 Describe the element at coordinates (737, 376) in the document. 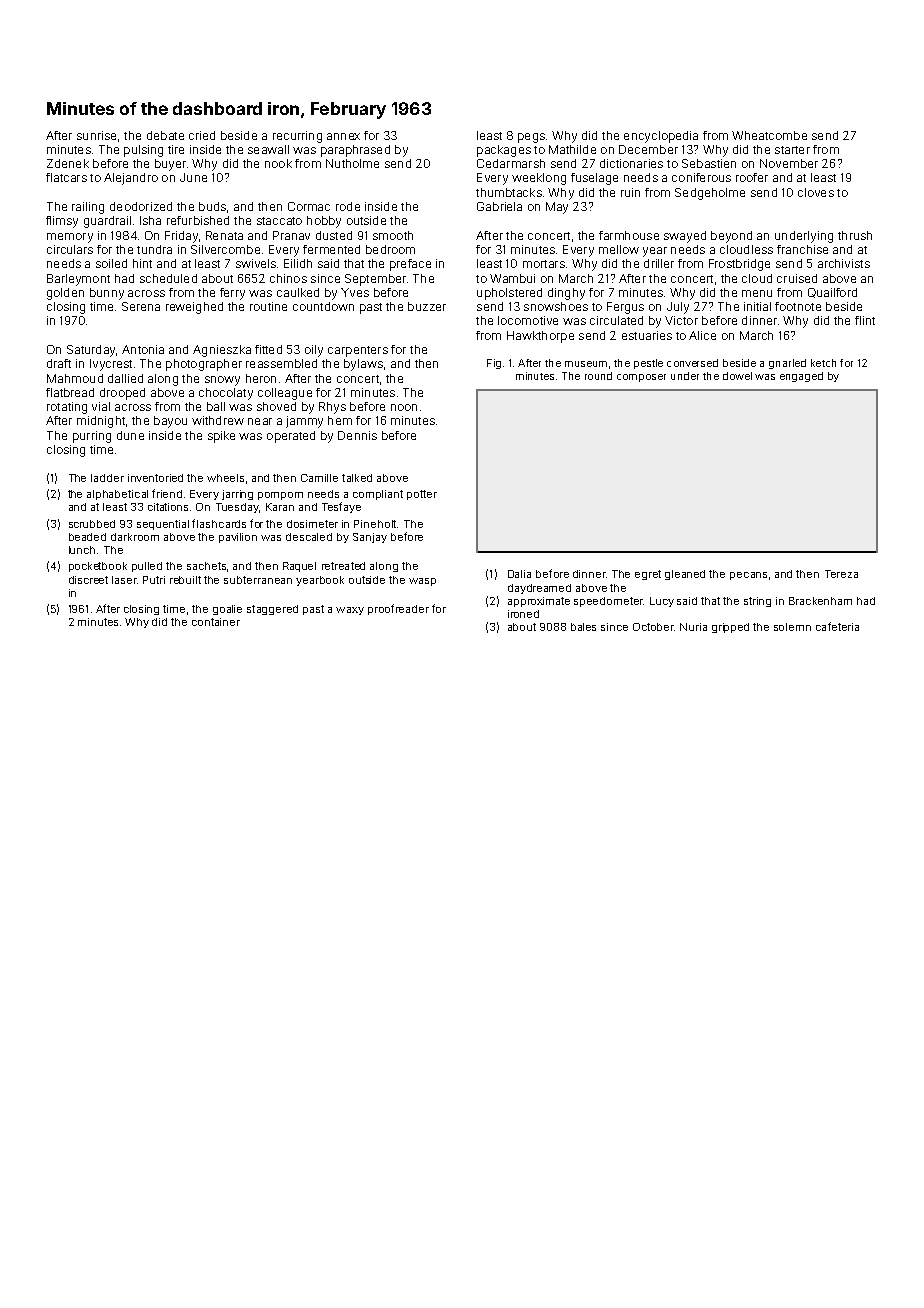

I see `dowel` at that location.
